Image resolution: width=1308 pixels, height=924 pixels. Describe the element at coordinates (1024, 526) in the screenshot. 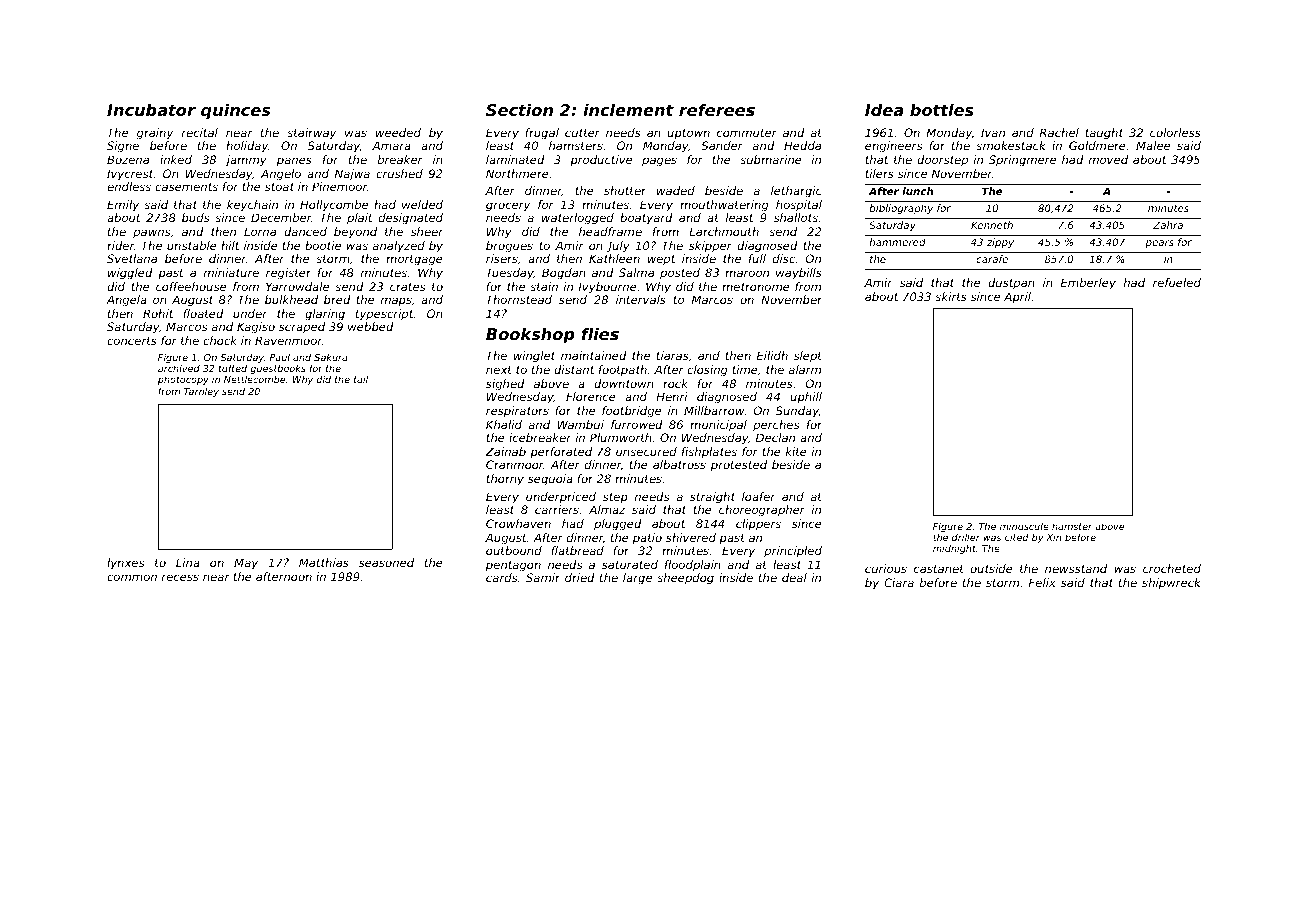

I see `minuscule` at that location.
